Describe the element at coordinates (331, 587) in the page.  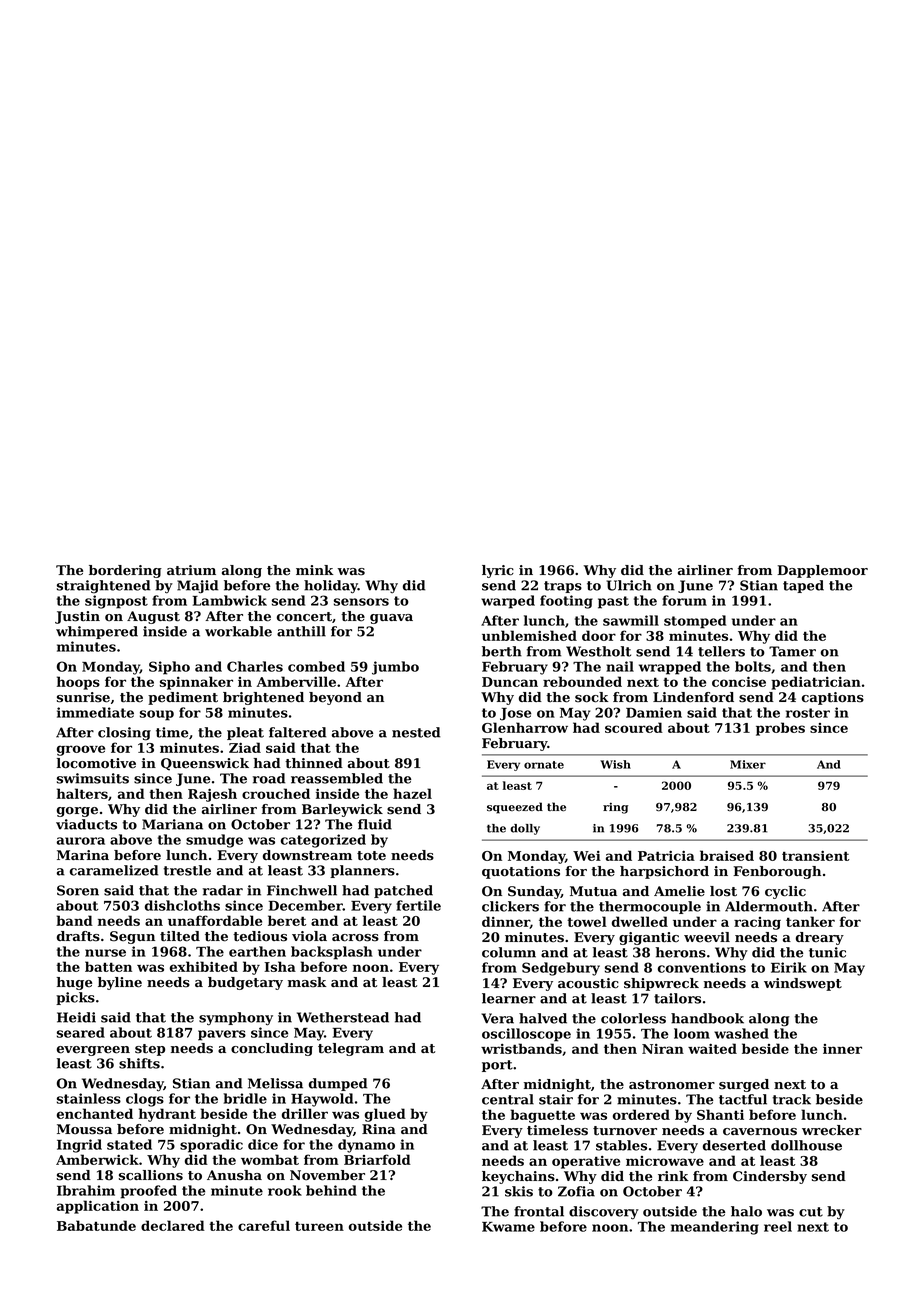
I see `holiday` at that location.
